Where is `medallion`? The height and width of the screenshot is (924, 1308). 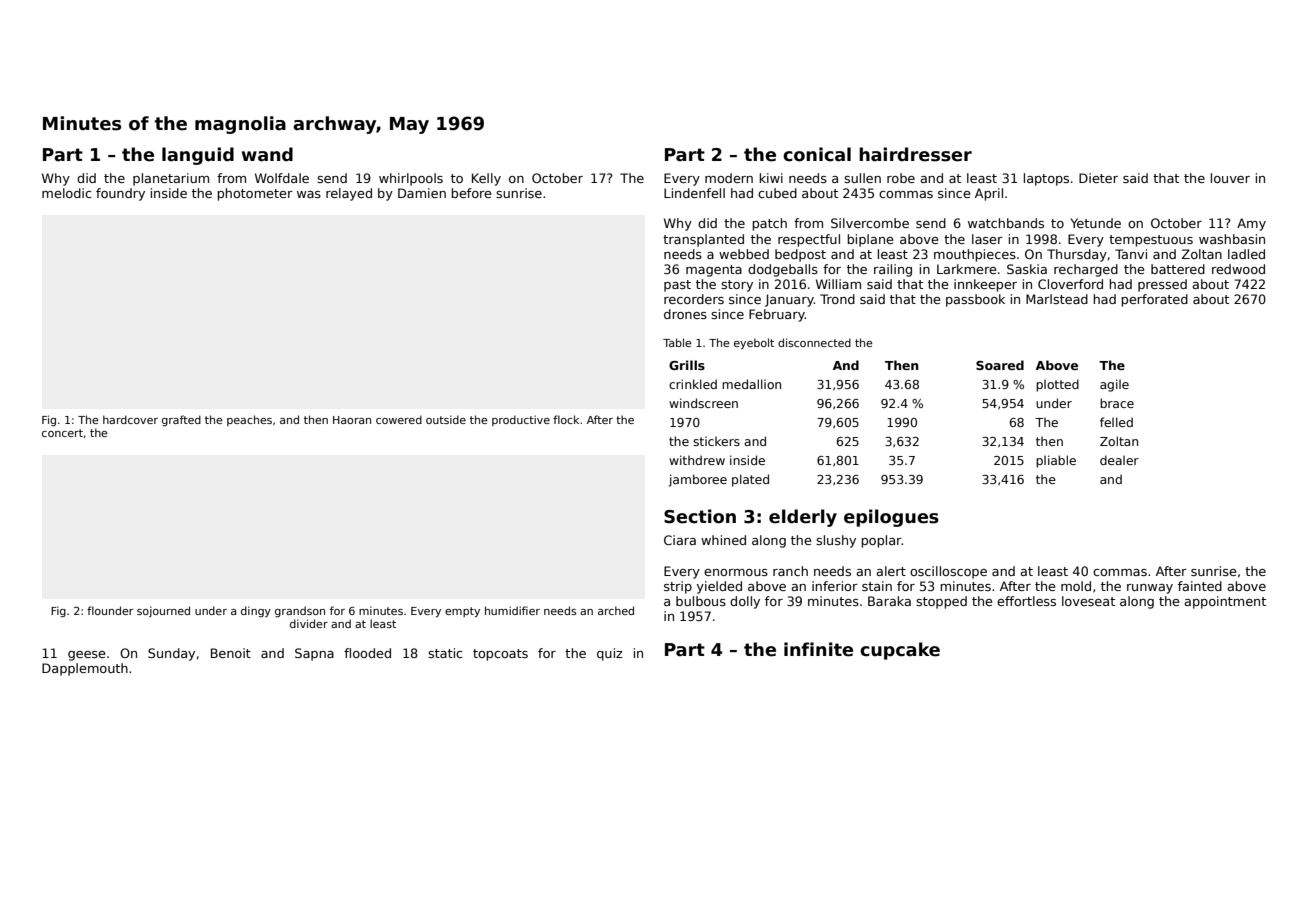 medallion is located at coordinates (751, 384).
